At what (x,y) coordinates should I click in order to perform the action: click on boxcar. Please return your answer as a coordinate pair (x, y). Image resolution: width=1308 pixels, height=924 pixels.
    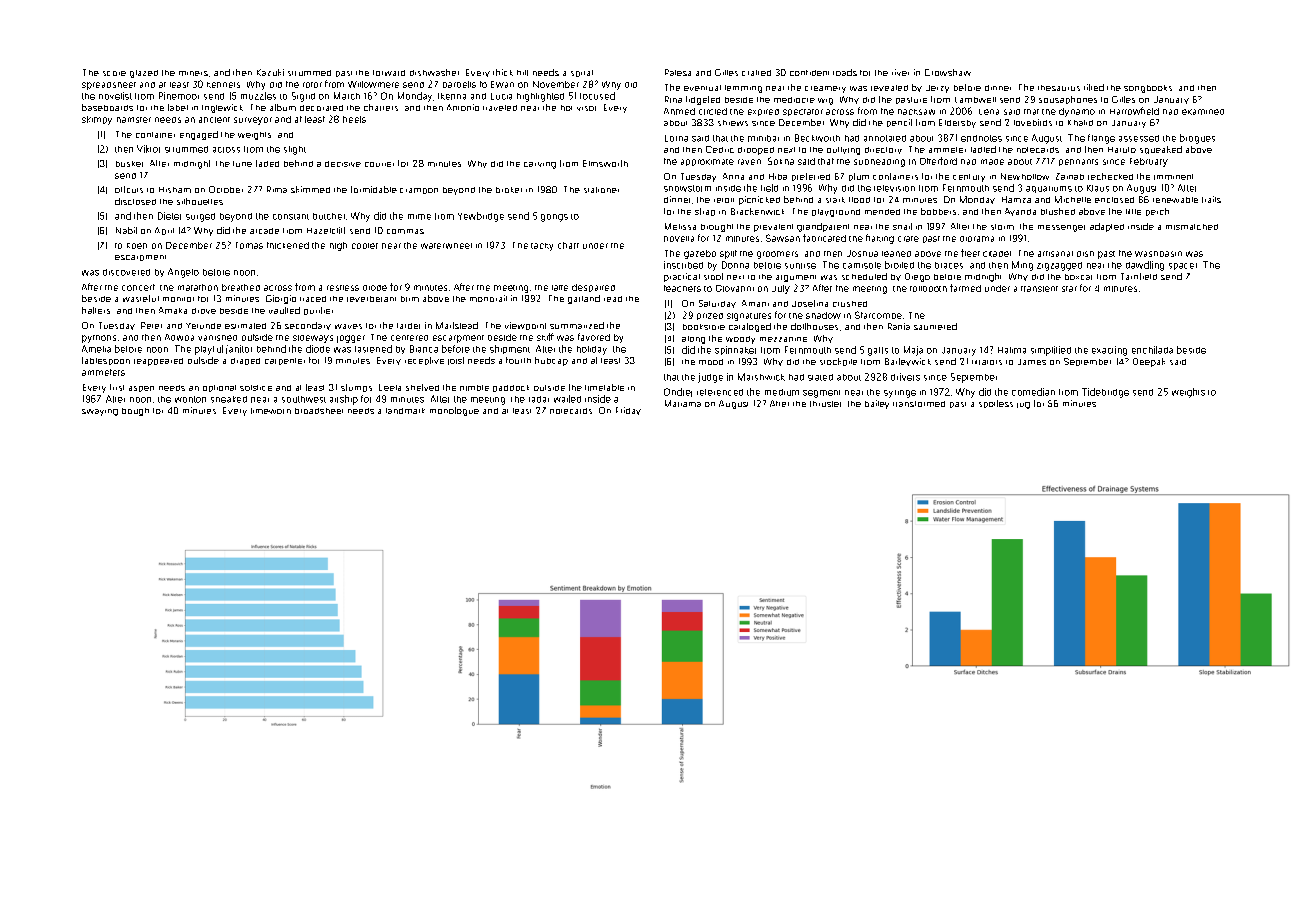
    Looking at the image, I should click on (1078, 277).
